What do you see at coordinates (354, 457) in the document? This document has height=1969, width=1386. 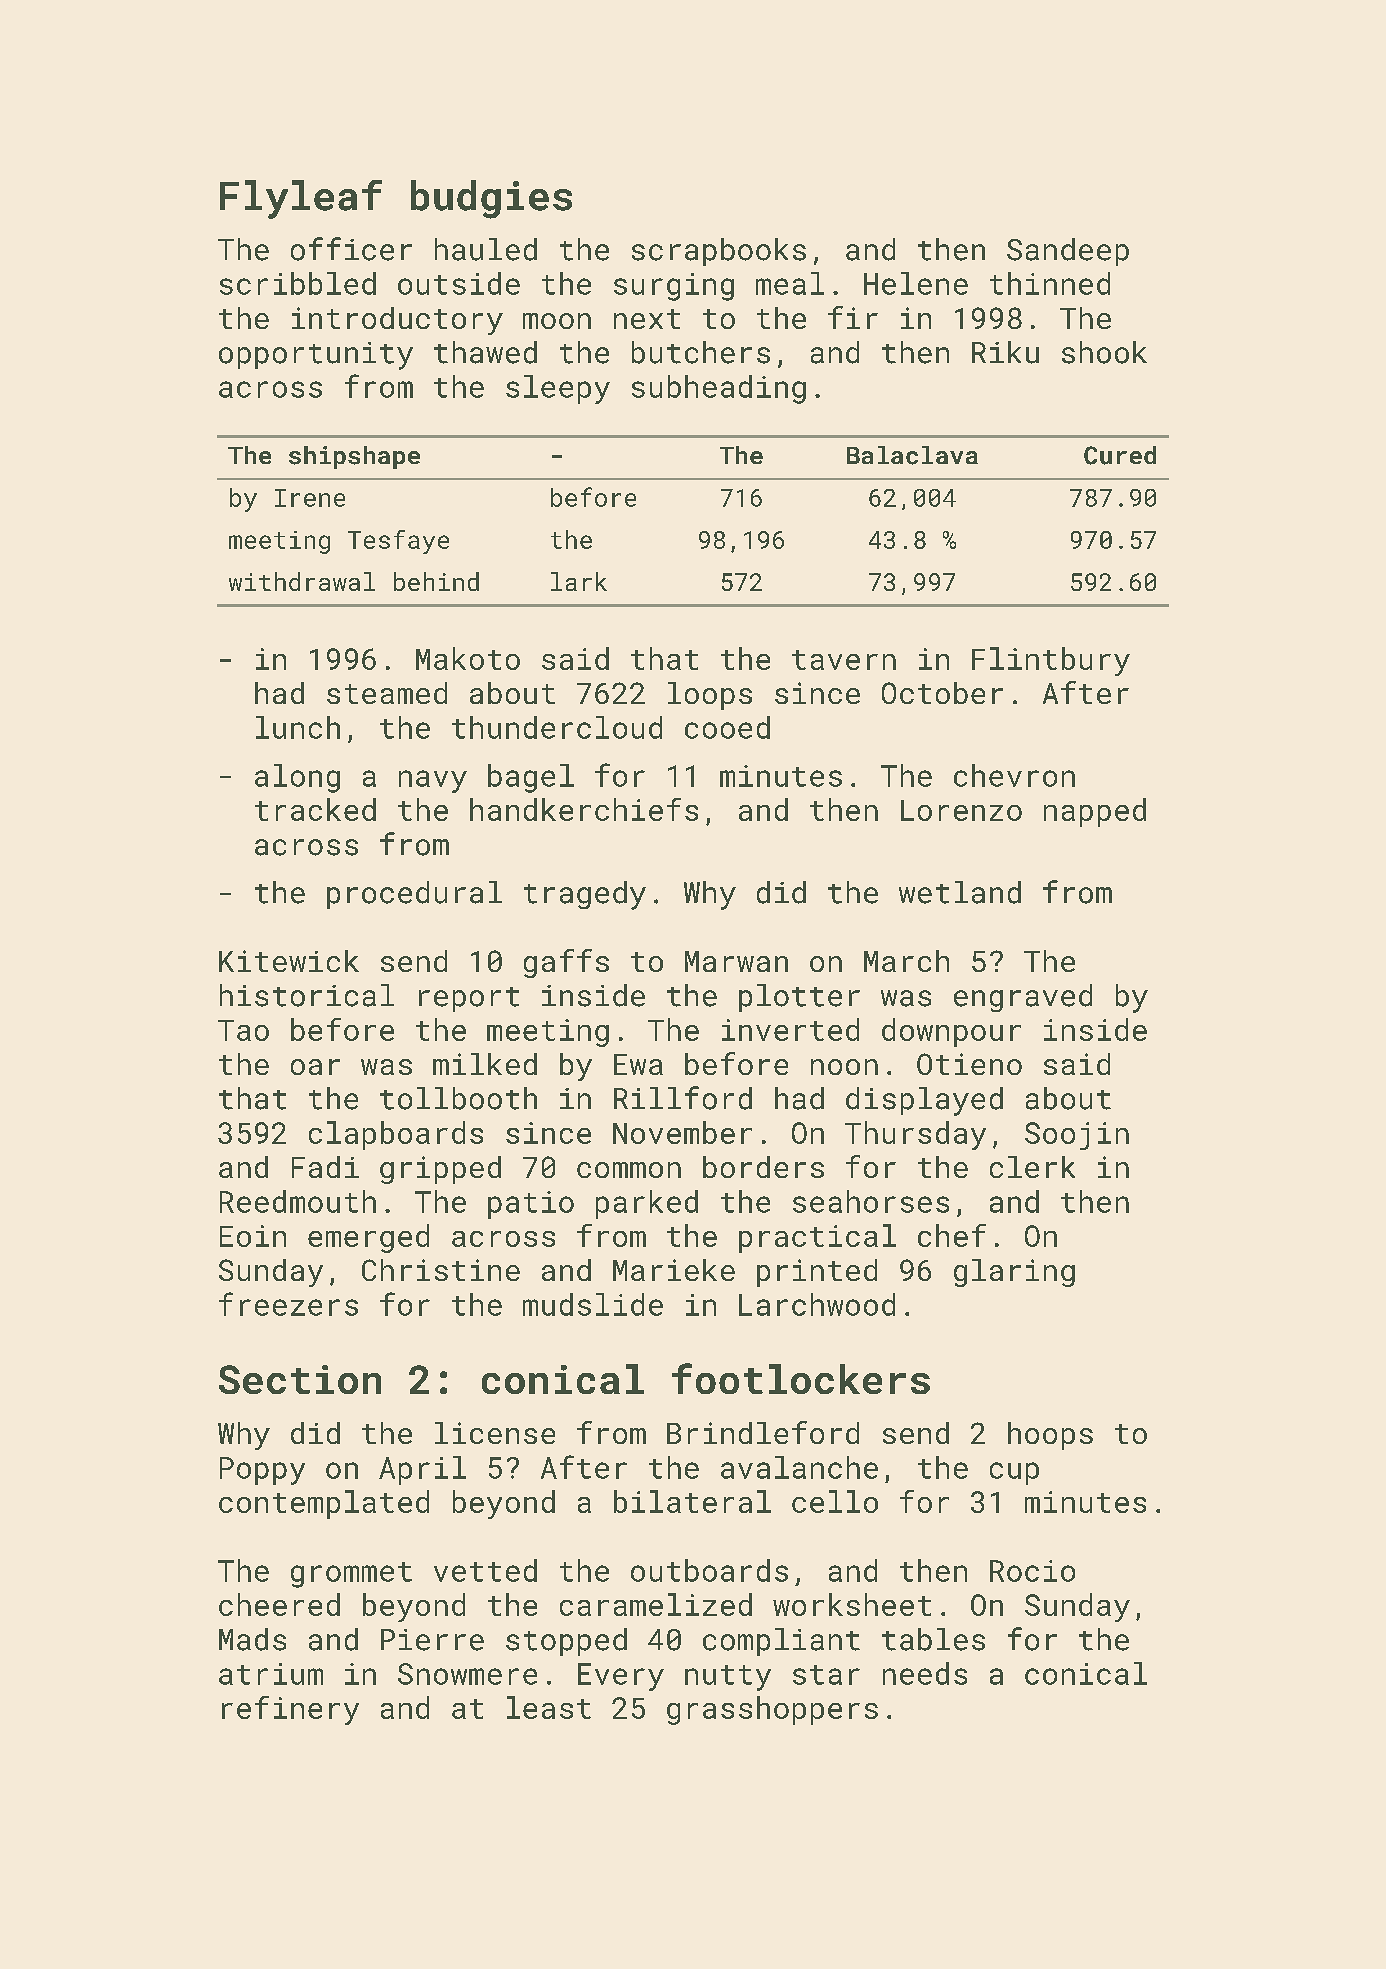 I see `shipshape` at bounding box center [354, 457].
